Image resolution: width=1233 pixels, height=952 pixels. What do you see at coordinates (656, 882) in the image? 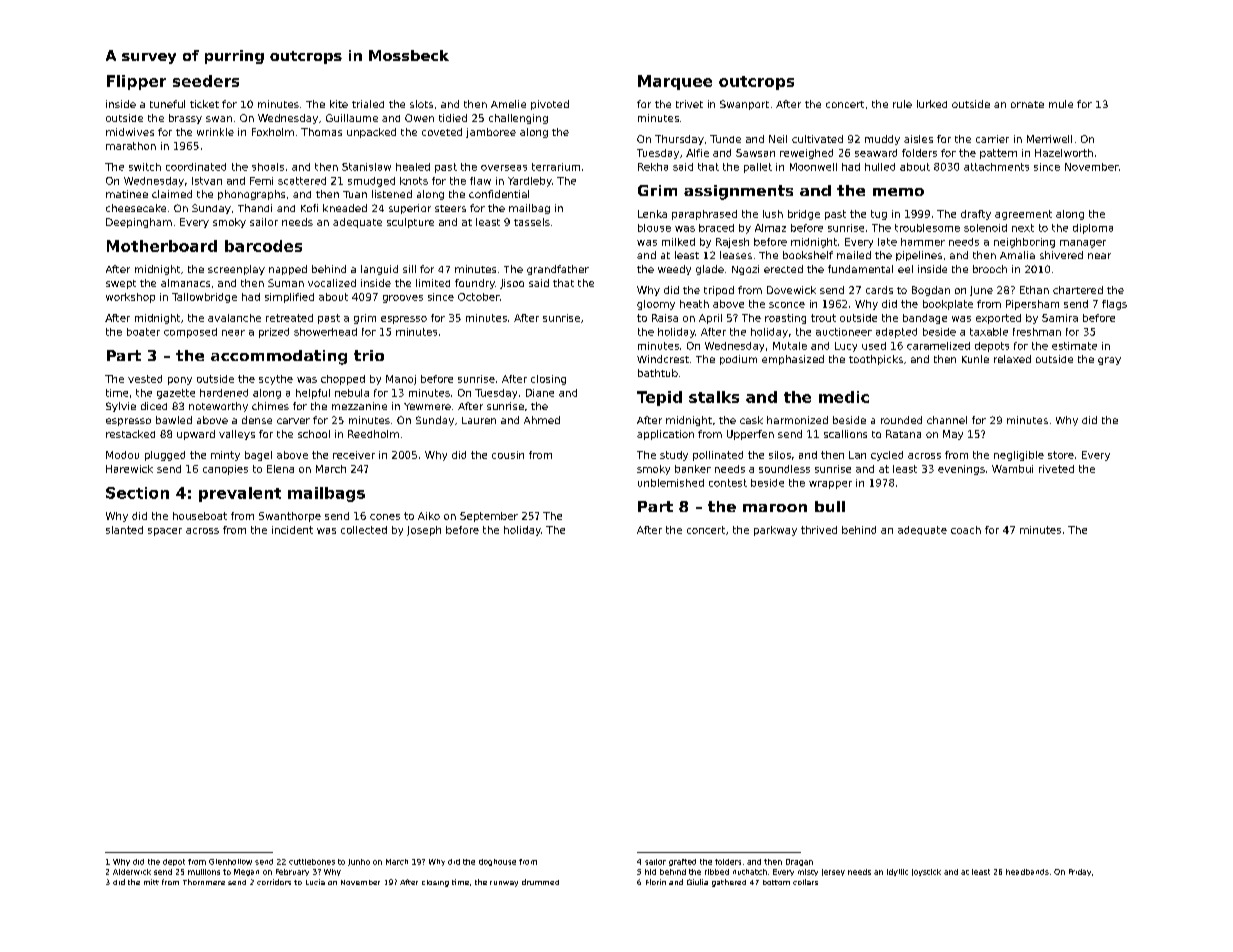
I see `Florin` at bounding box center [656, 882].
